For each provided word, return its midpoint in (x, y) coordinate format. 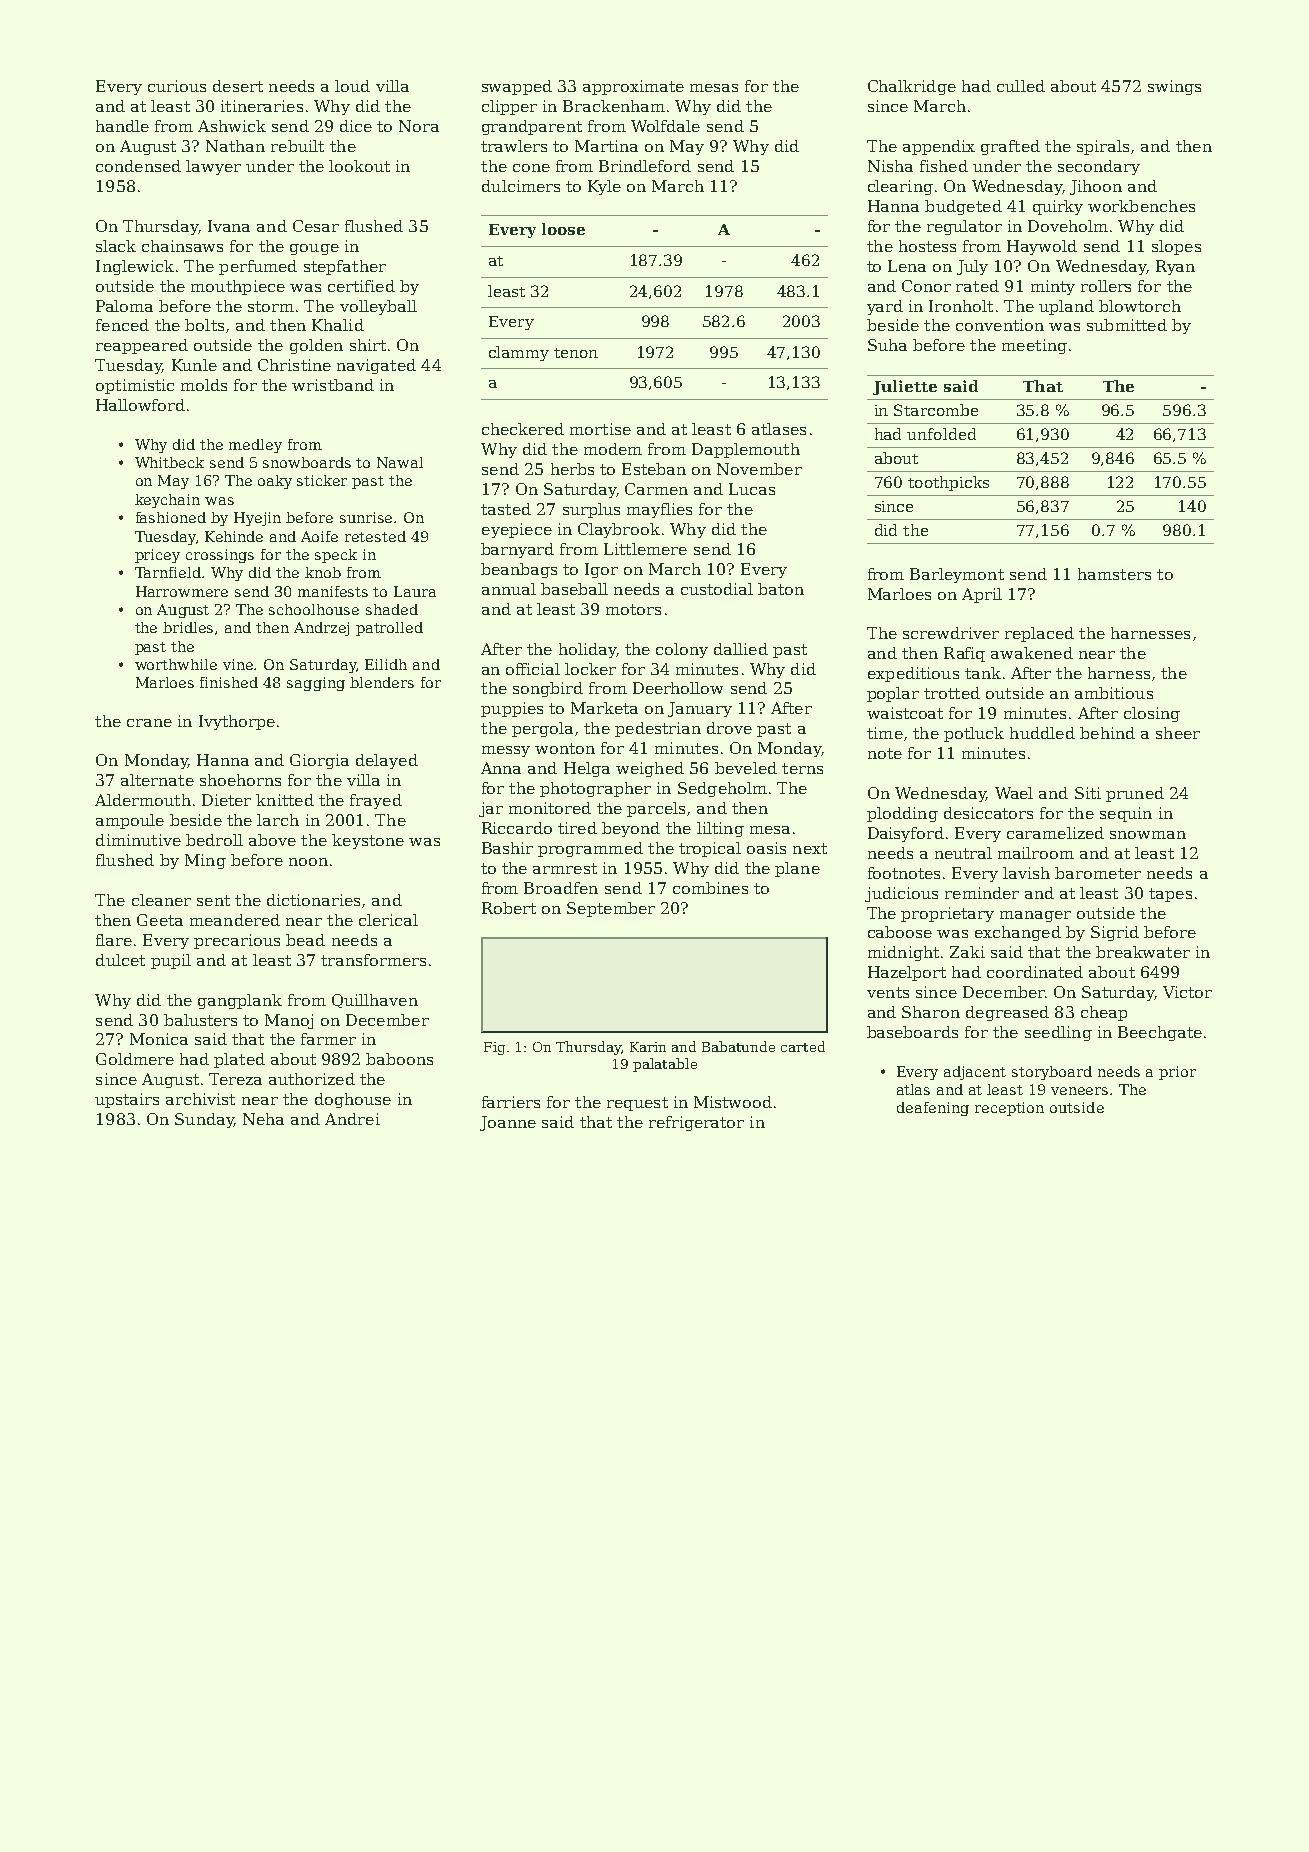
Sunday (204, 1120)
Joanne (508, 1123)
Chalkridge (912, 87)
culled (1021, 86)
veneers (1079, 1091)
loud (352, 86)
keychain (167, 501)
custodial (717, 589)
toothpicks (948, 483)
